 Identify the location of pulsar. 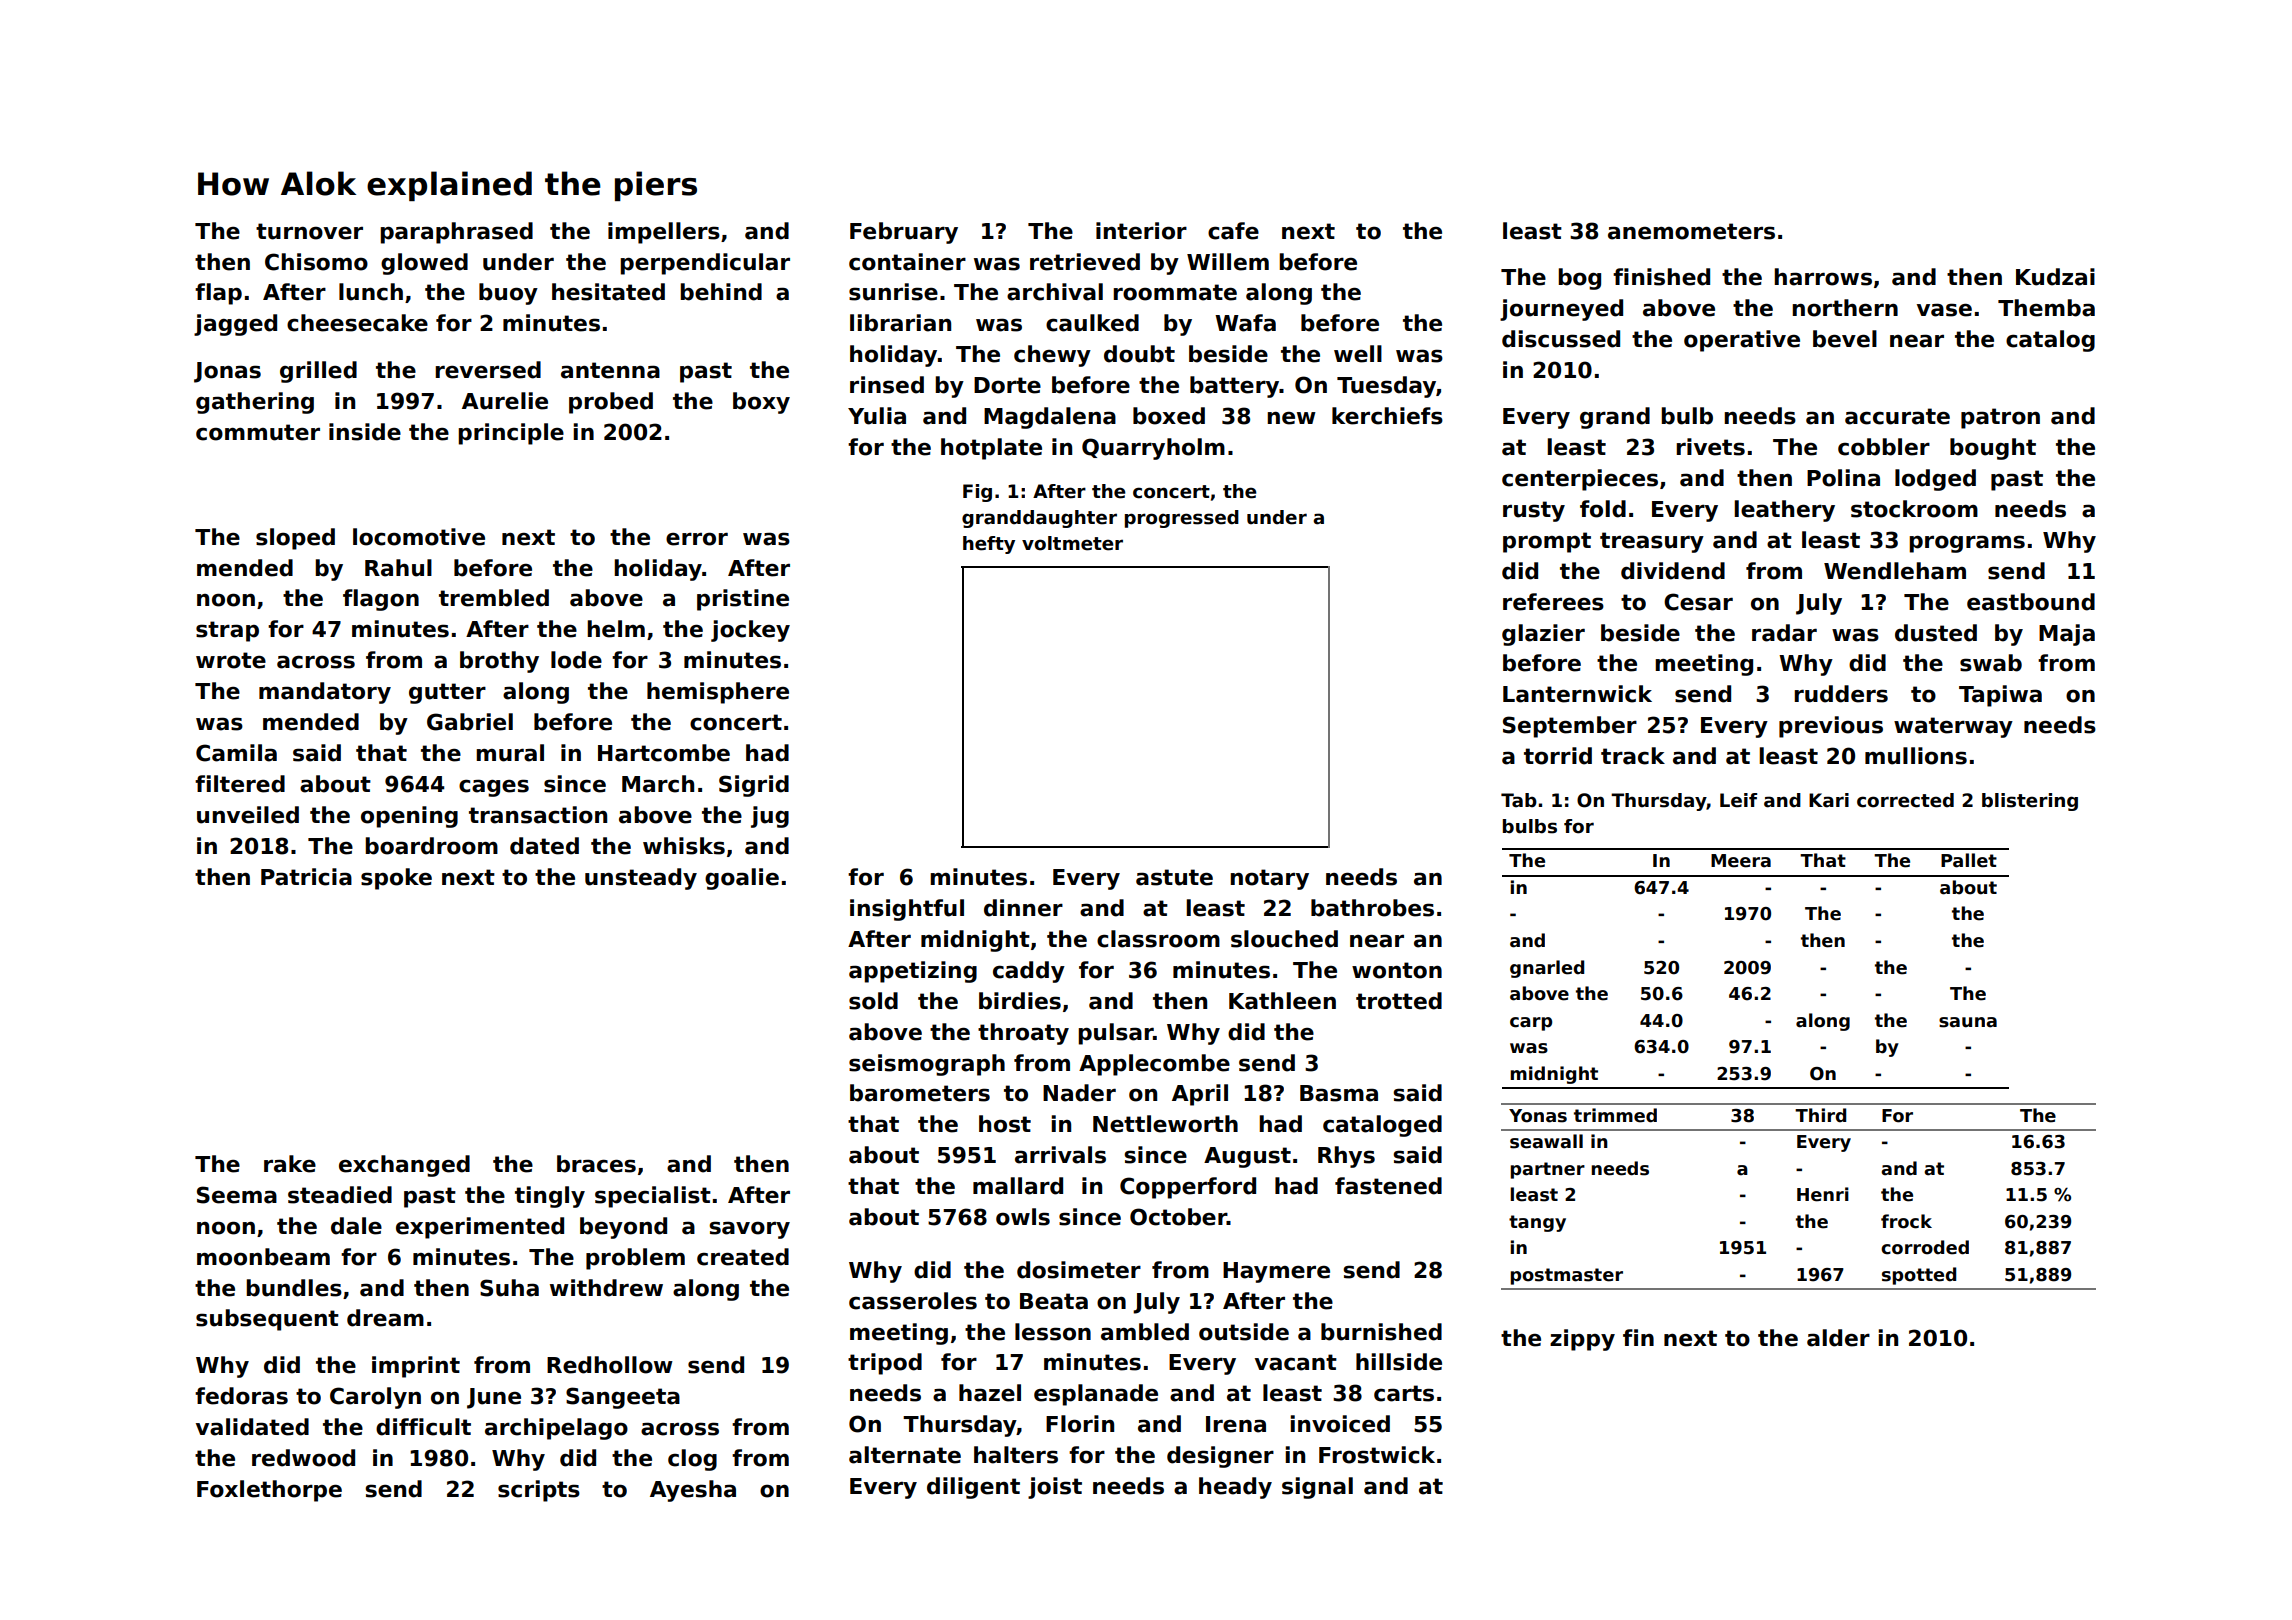
(1115, 1034).
